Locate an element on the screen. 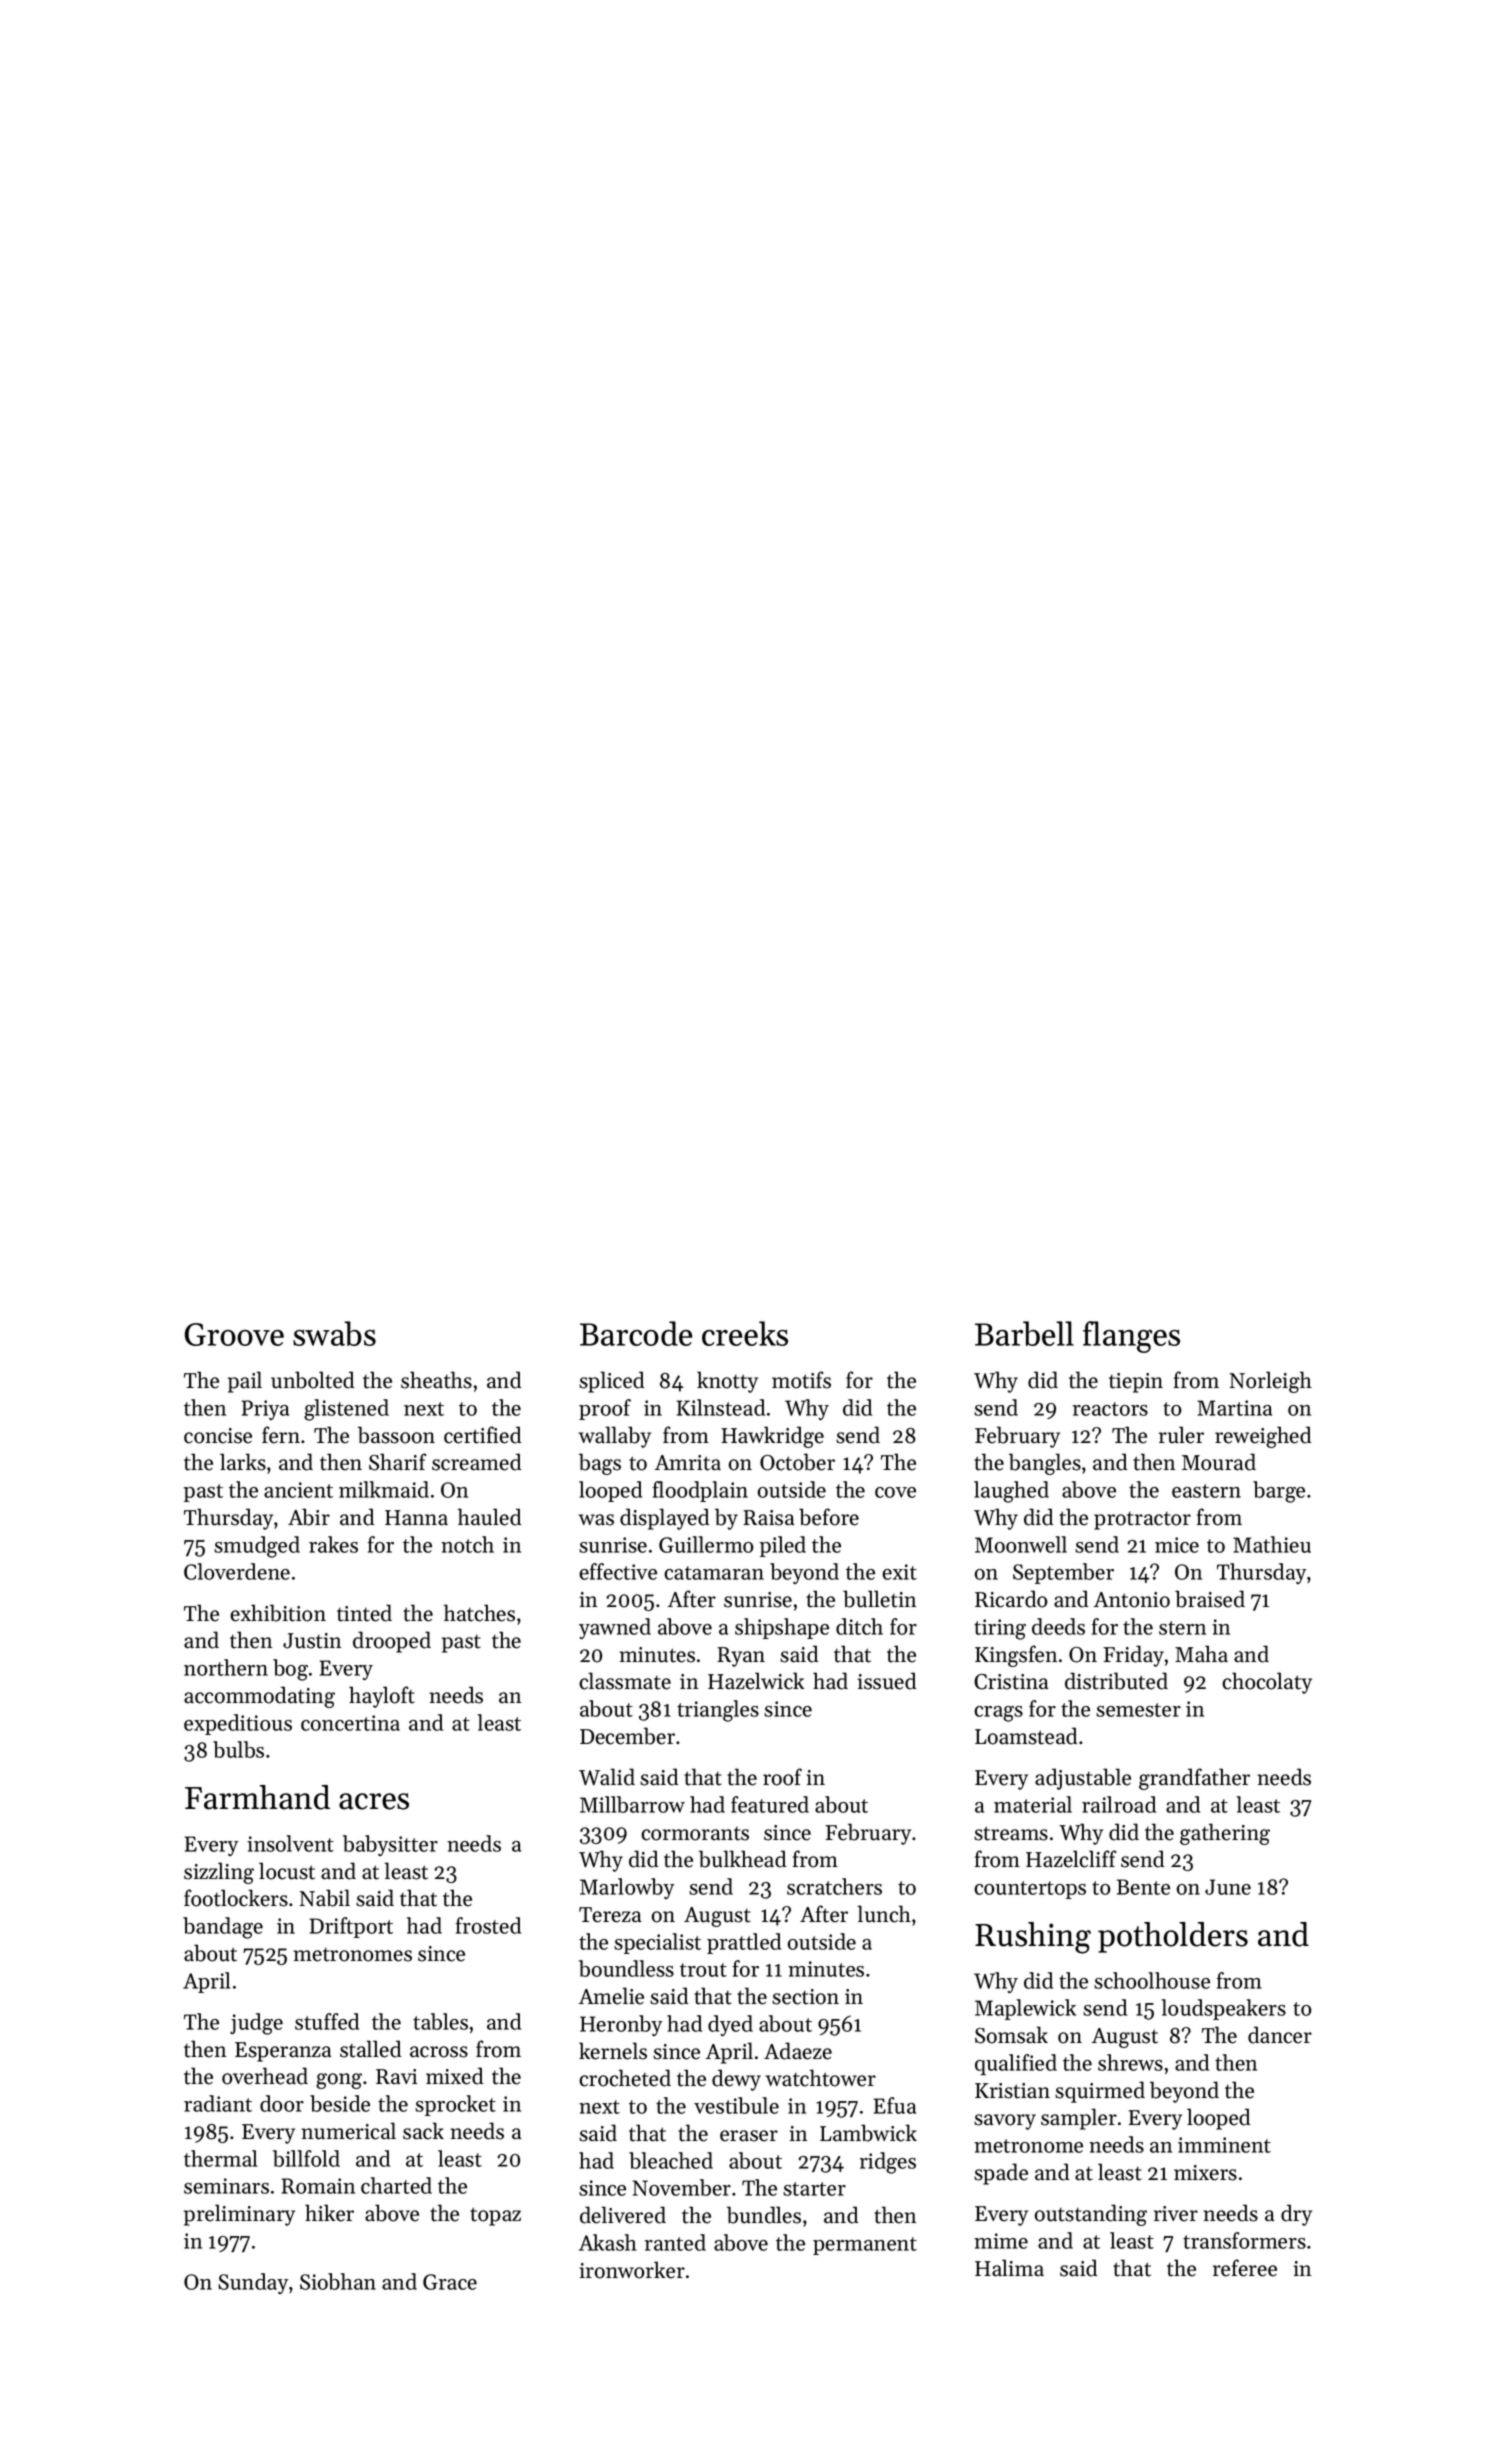 The image size is (1496, 2464). squirmed is located at coordinates (1100, 2092).
